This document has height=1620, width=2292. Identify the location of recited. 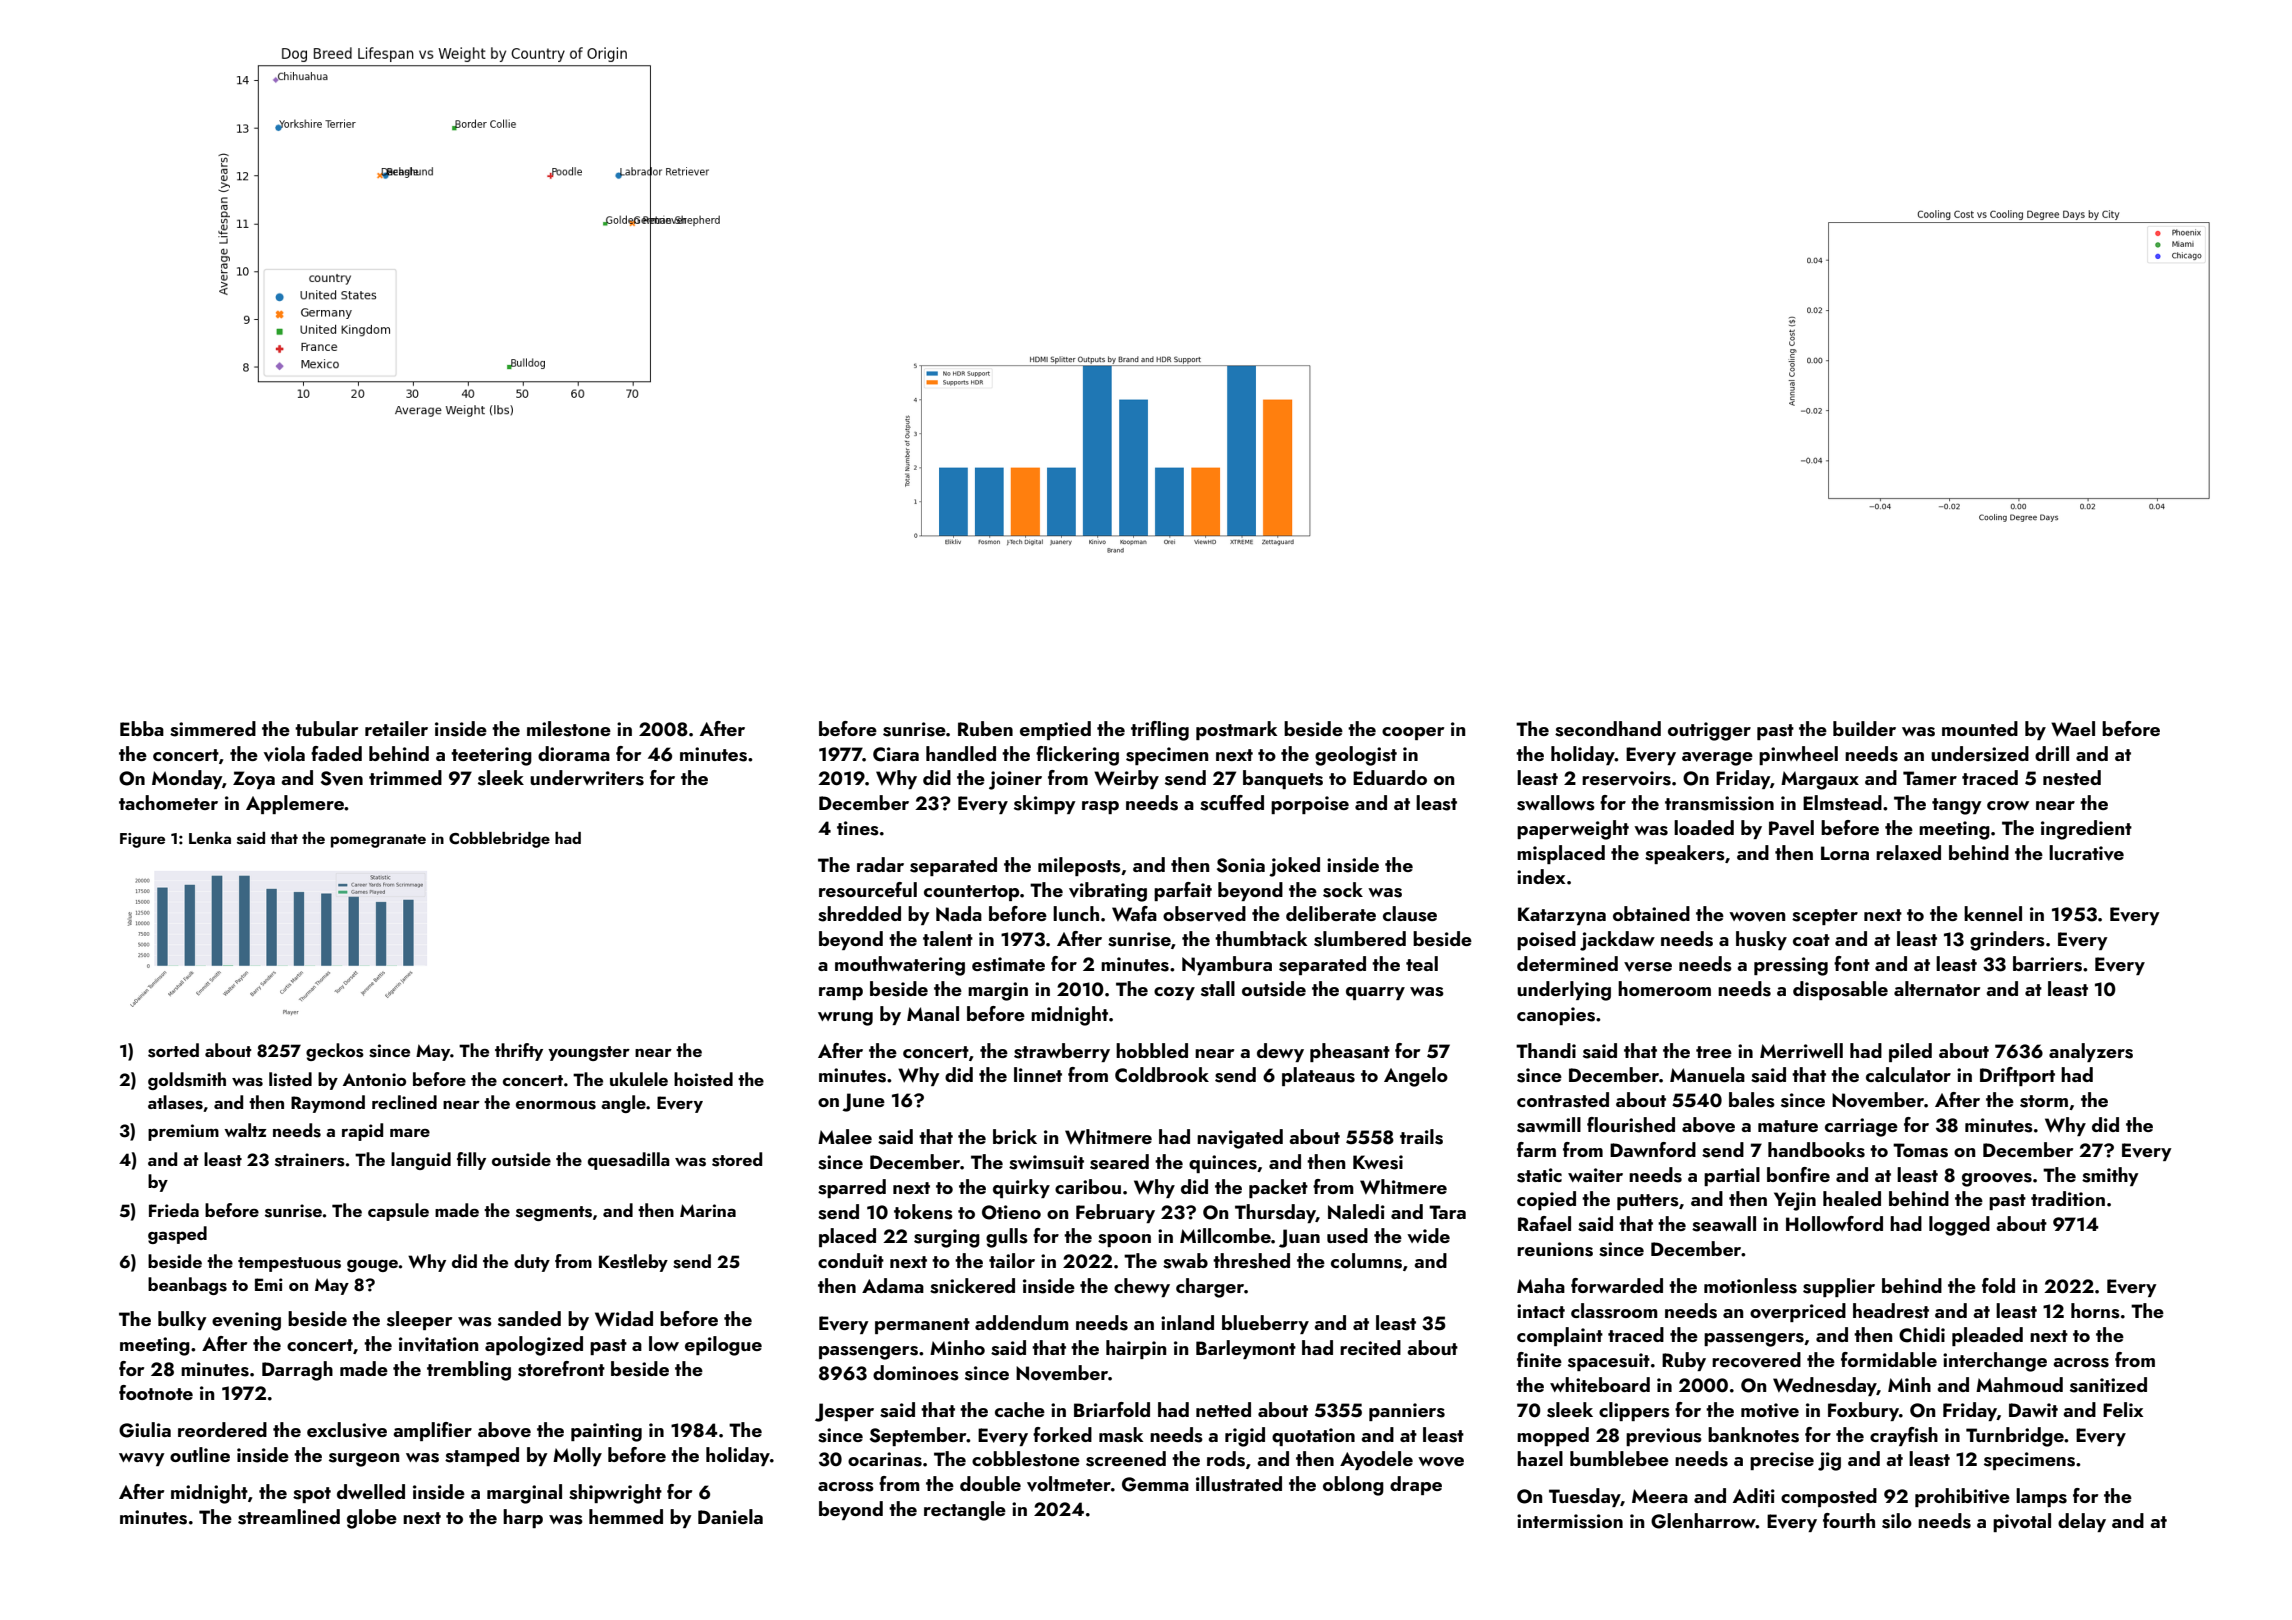
(1370, 1347).
